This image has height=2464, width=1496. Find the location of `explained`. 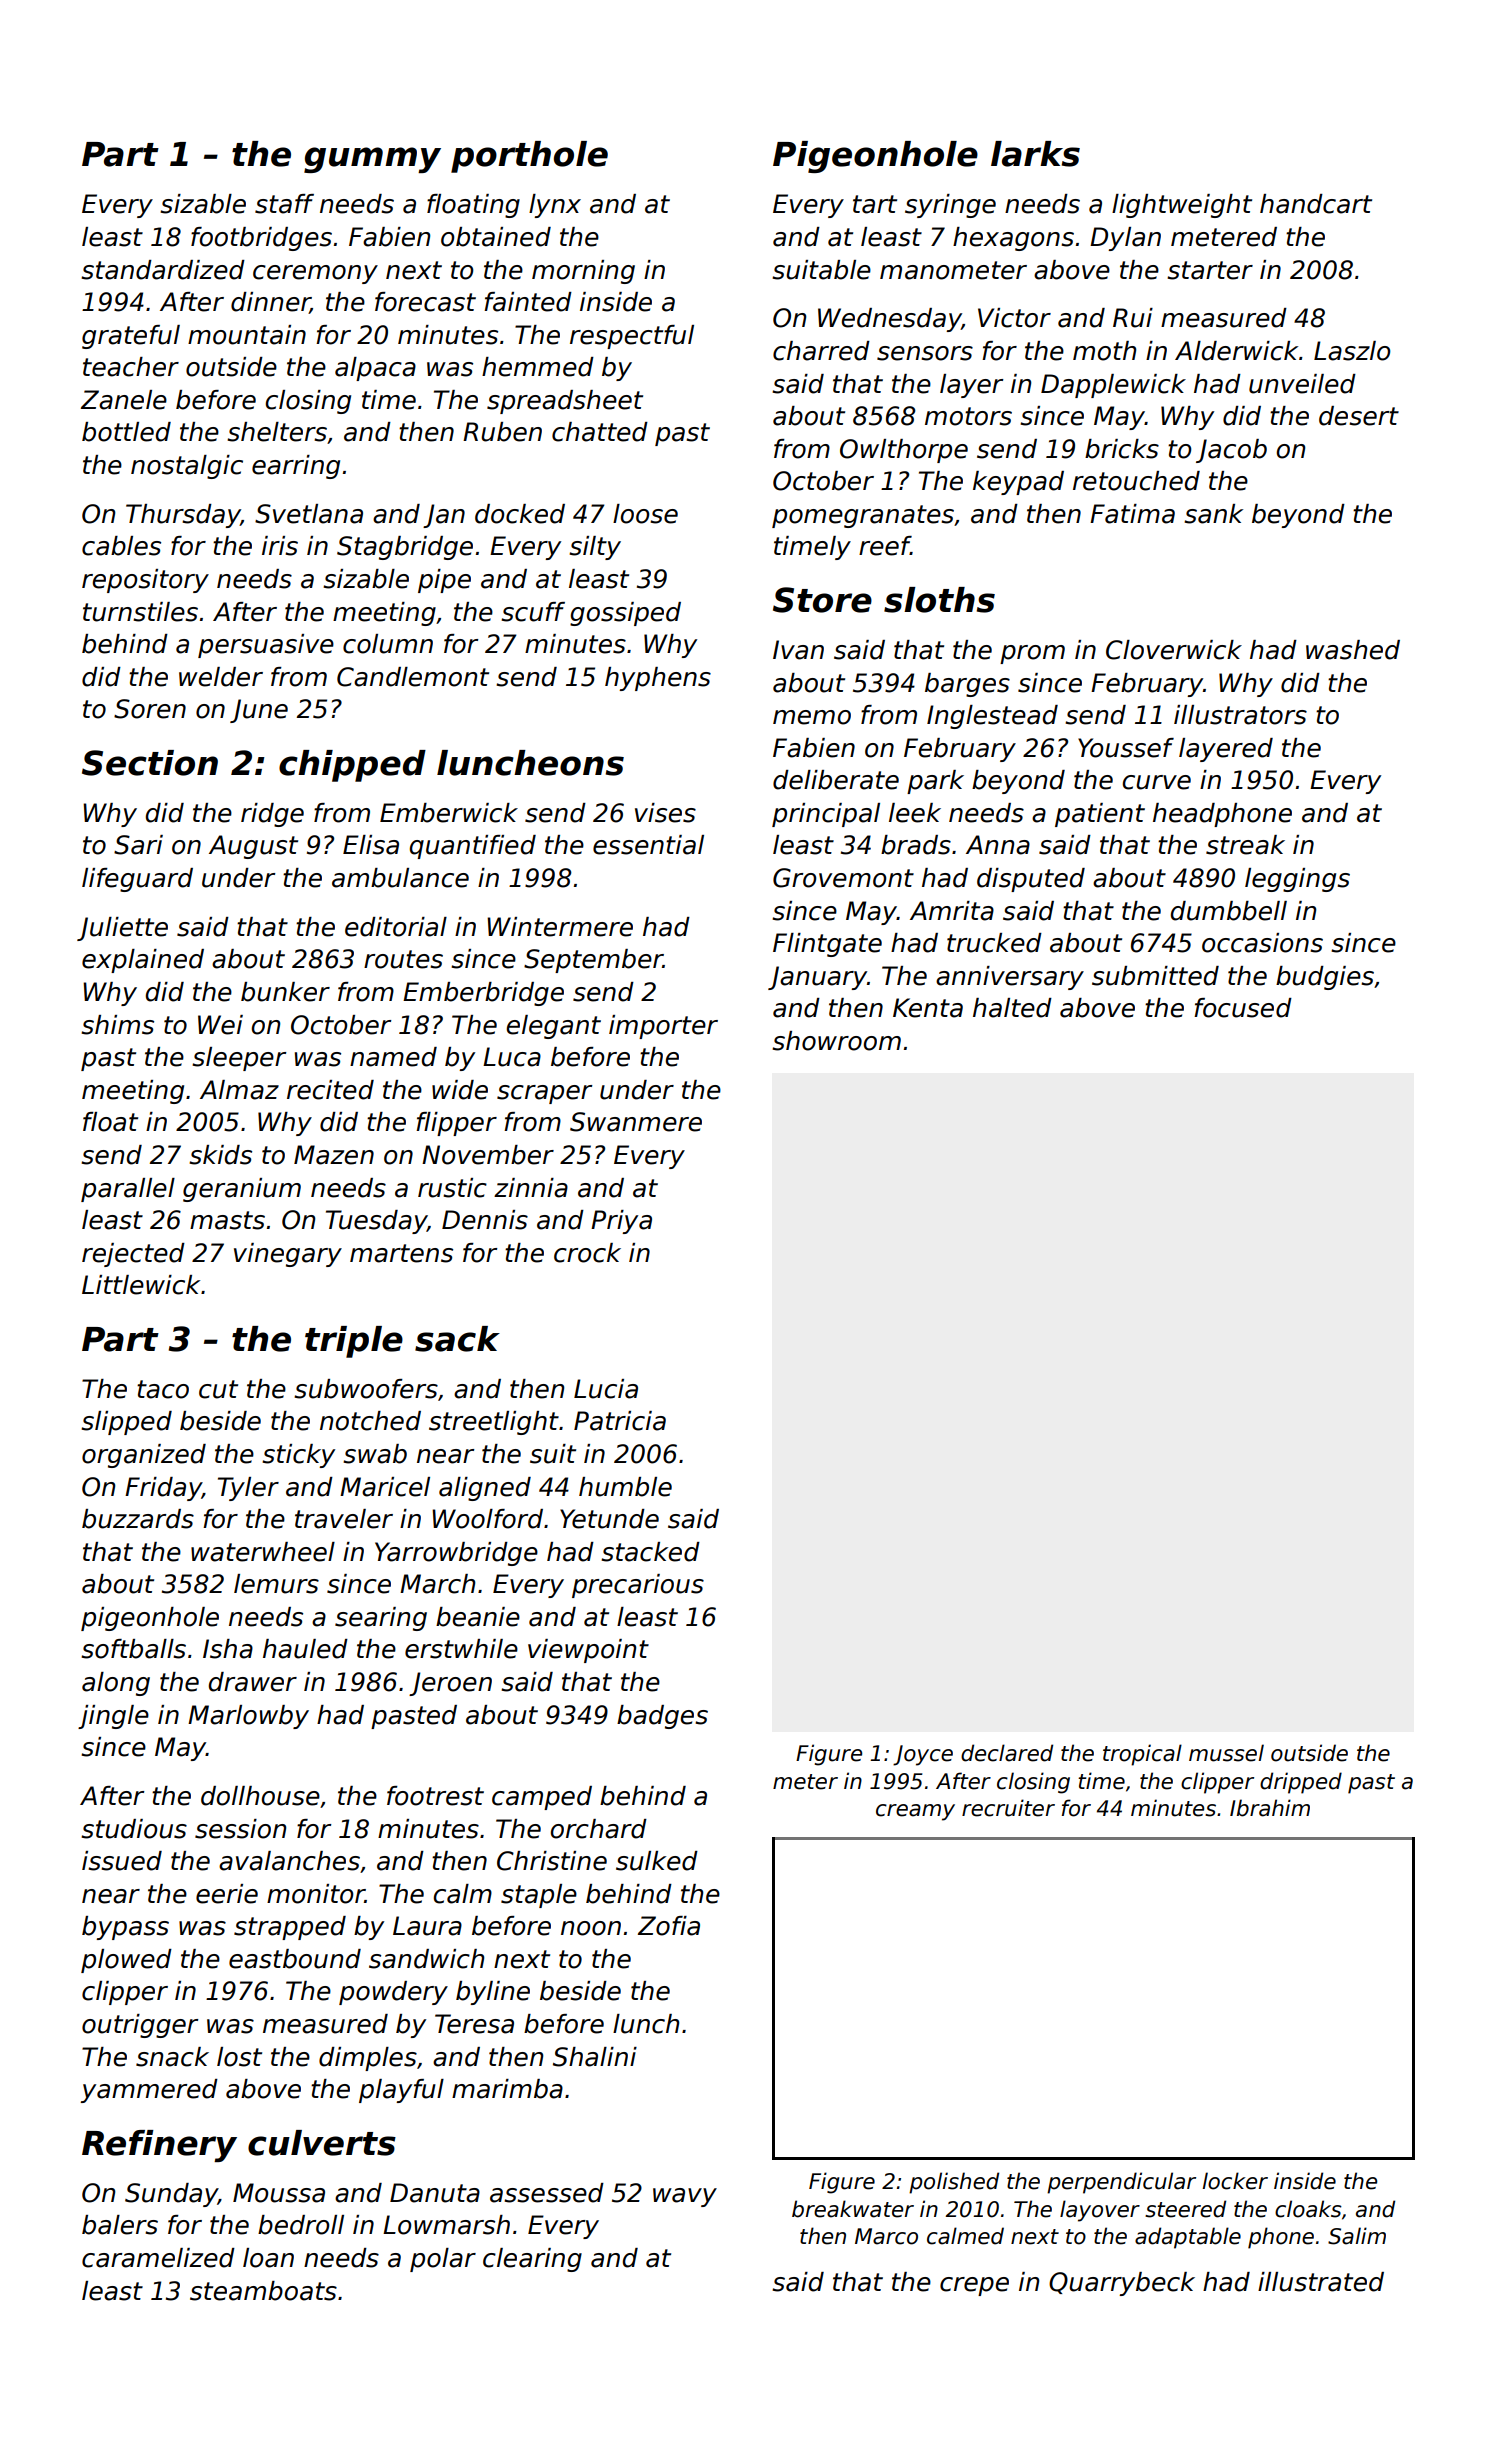

explained is located at coordinates (143, 961).
